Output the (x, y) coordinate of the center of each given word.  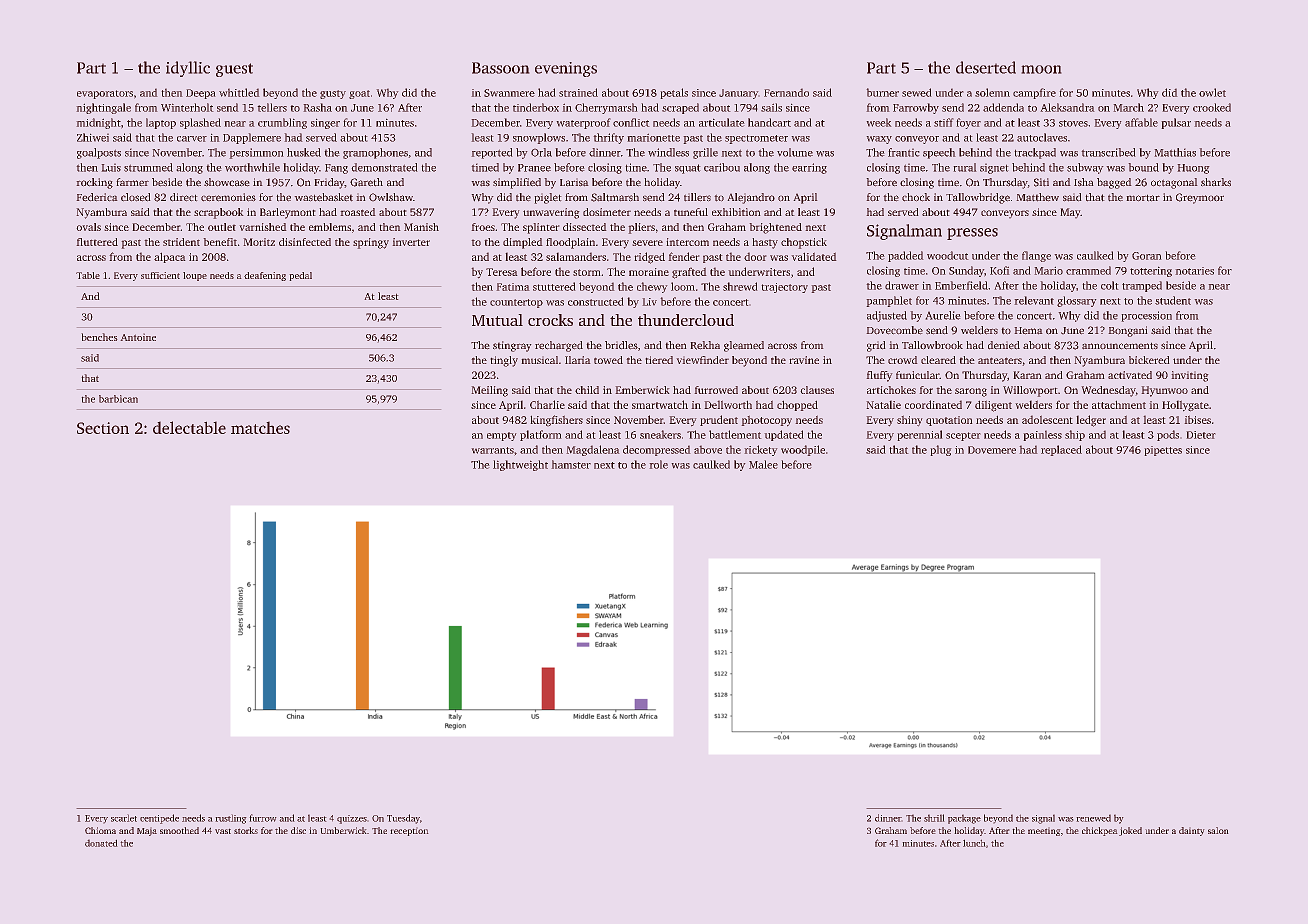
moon (1041, 69)
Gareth (366, 182)
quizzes (352, 819)
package (964, 819)
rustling (231, 819)
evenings (566, 69)
